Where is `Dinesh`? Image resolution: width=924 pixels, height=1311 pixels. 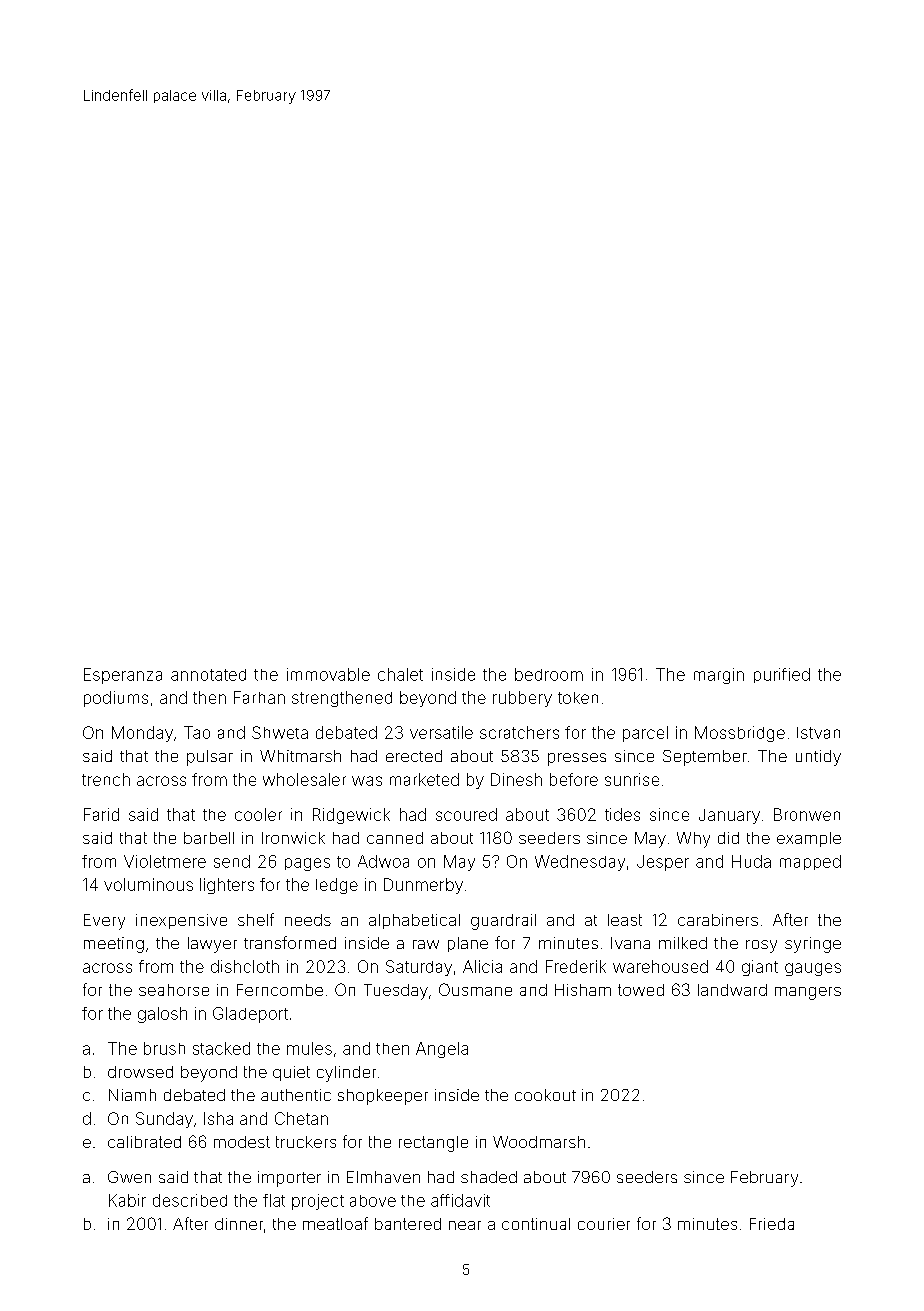
Dinesh is located at coordinates (516, 779).
